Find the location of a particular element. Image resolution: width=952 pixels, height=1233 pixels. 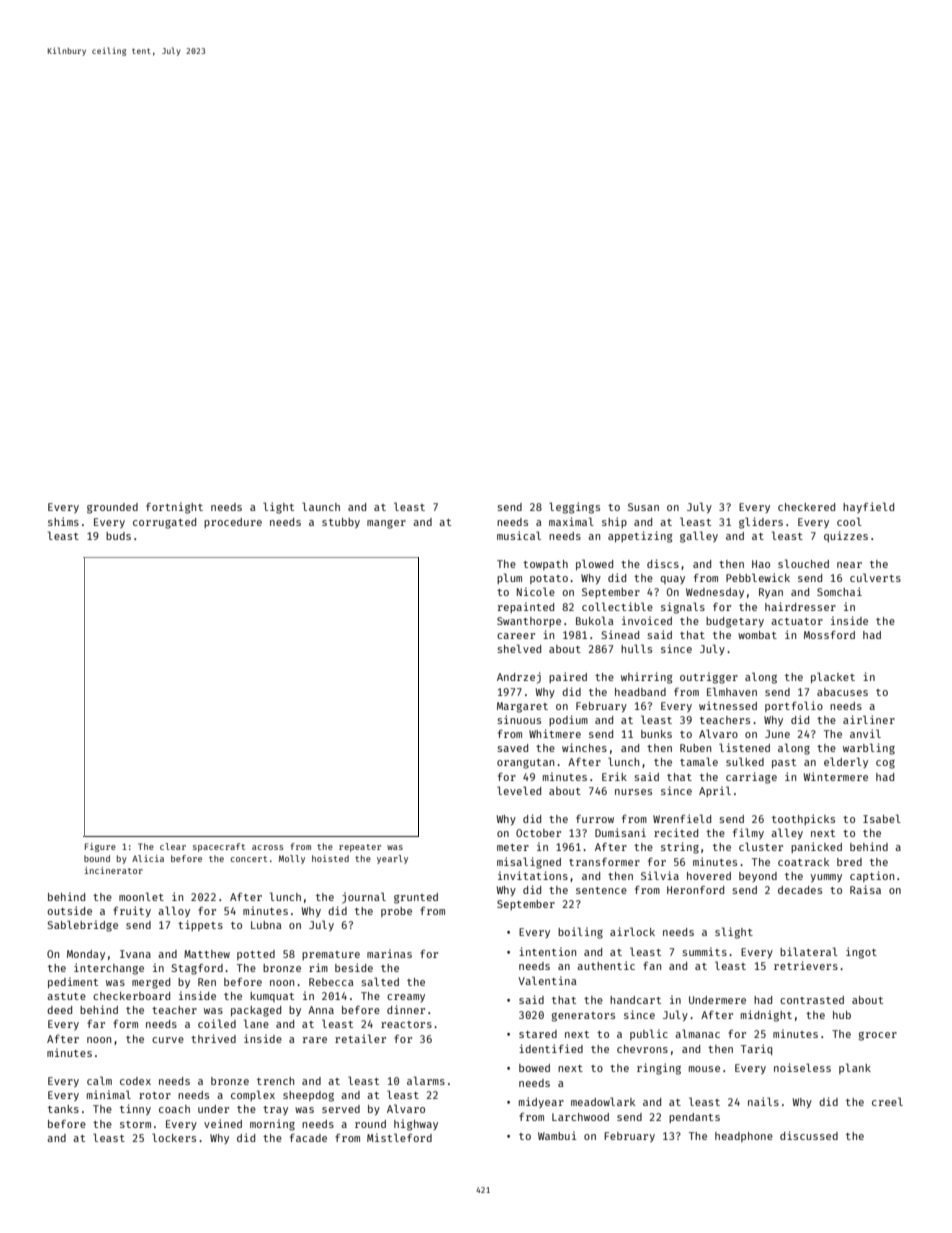

Wrenfield is located at coordinates (682, 818).
